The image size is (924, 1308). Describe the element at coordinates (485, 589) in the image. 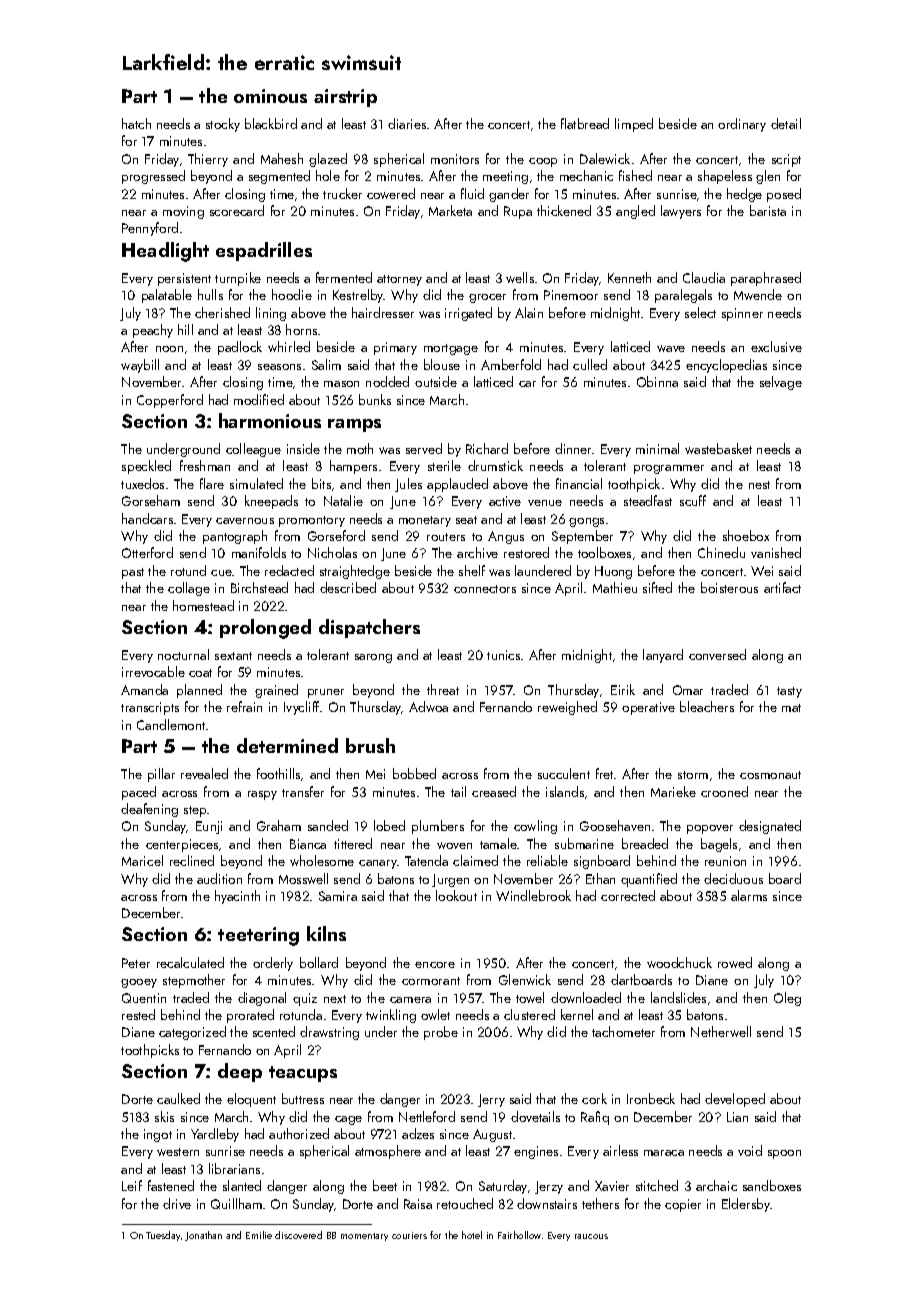

I see `connectors` at that location.
